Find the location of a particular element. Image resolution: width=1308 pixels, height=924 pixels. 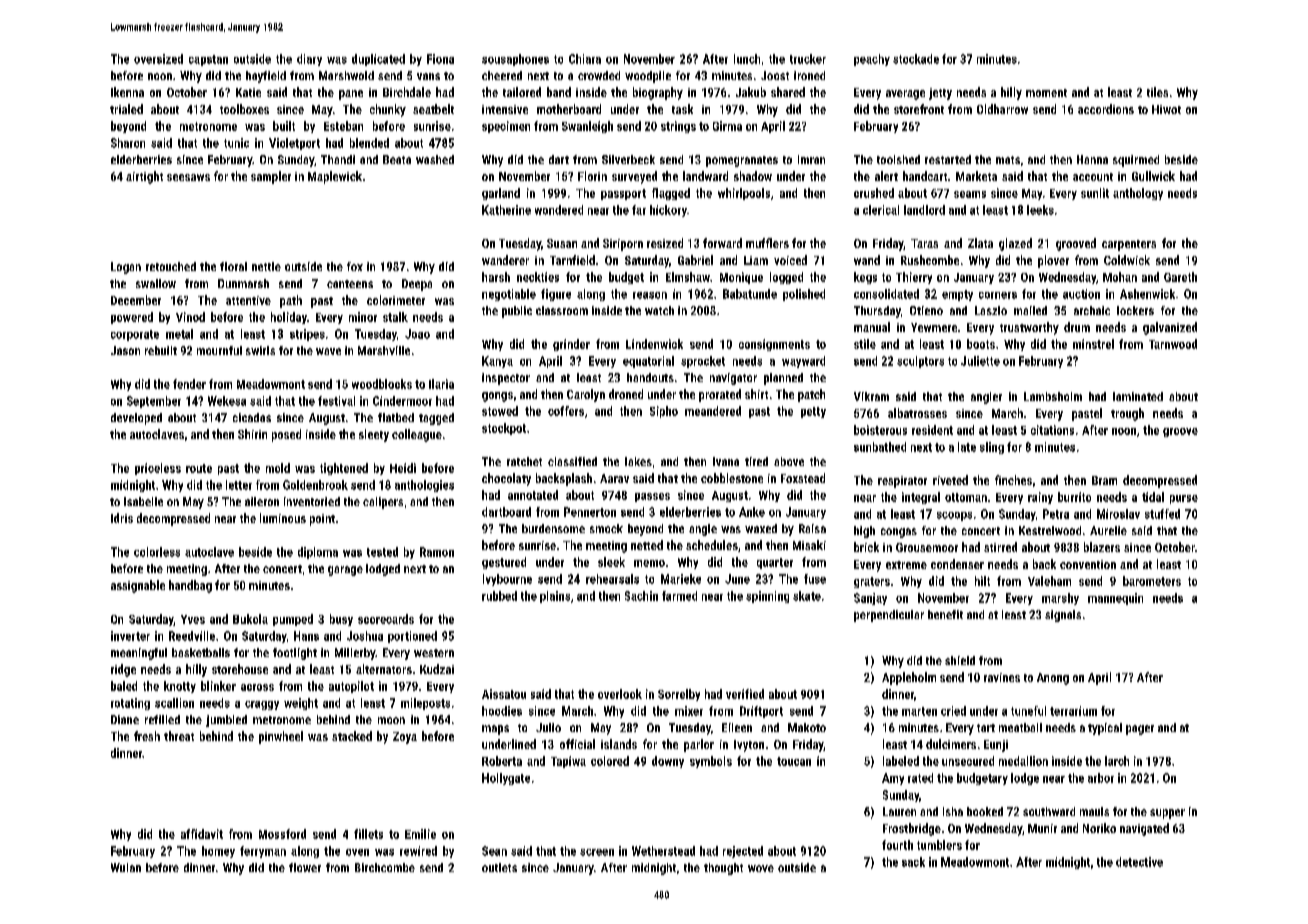

aileron is located at coordinates (262, 501).
